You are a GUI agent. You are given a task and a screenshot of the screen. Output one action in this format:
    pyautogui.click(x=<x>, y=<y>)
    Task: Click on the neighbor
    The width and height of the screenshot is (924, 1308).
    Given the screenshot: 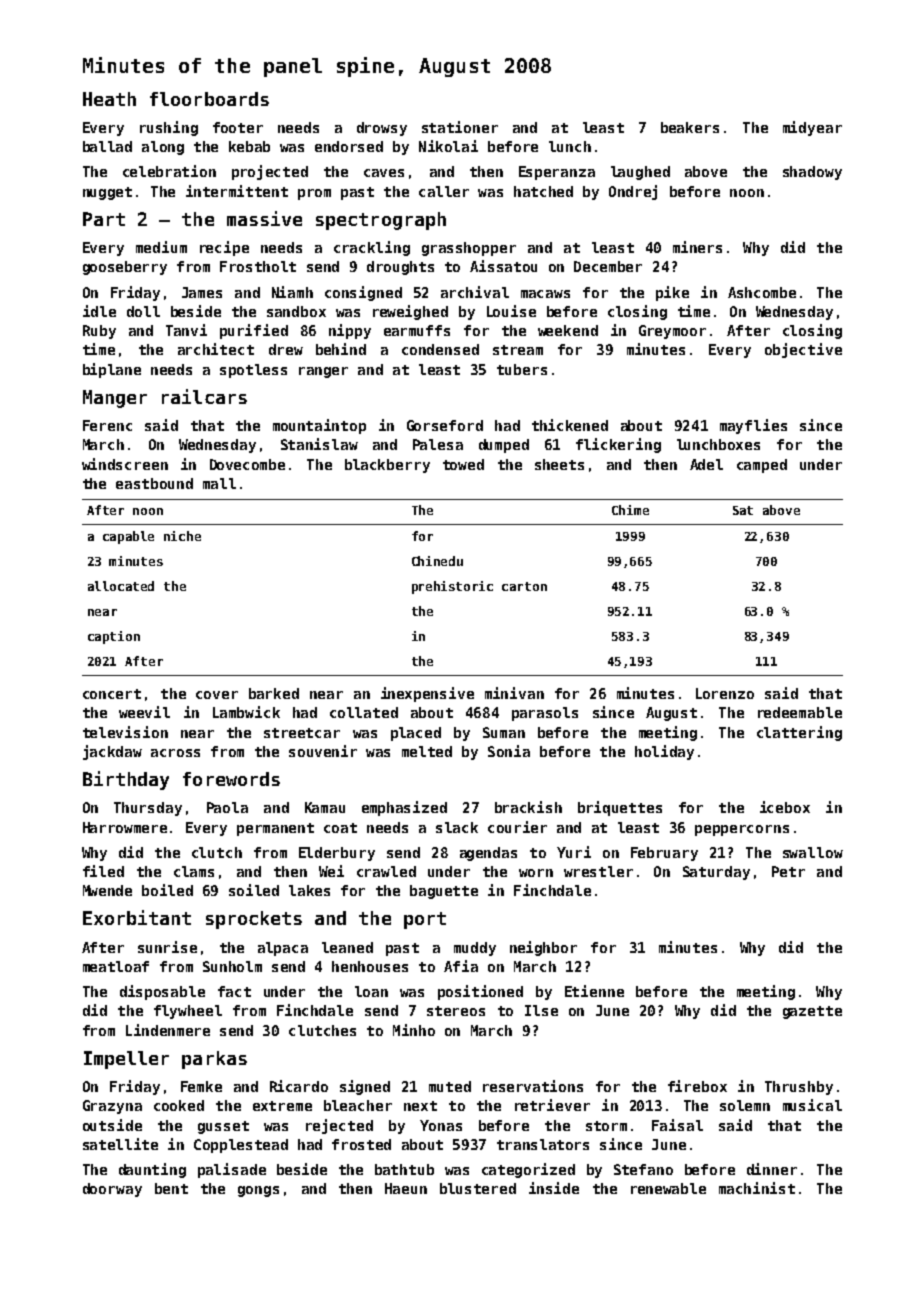 What is the action you would take?
    pyautogui.click(x=543, y=948)
